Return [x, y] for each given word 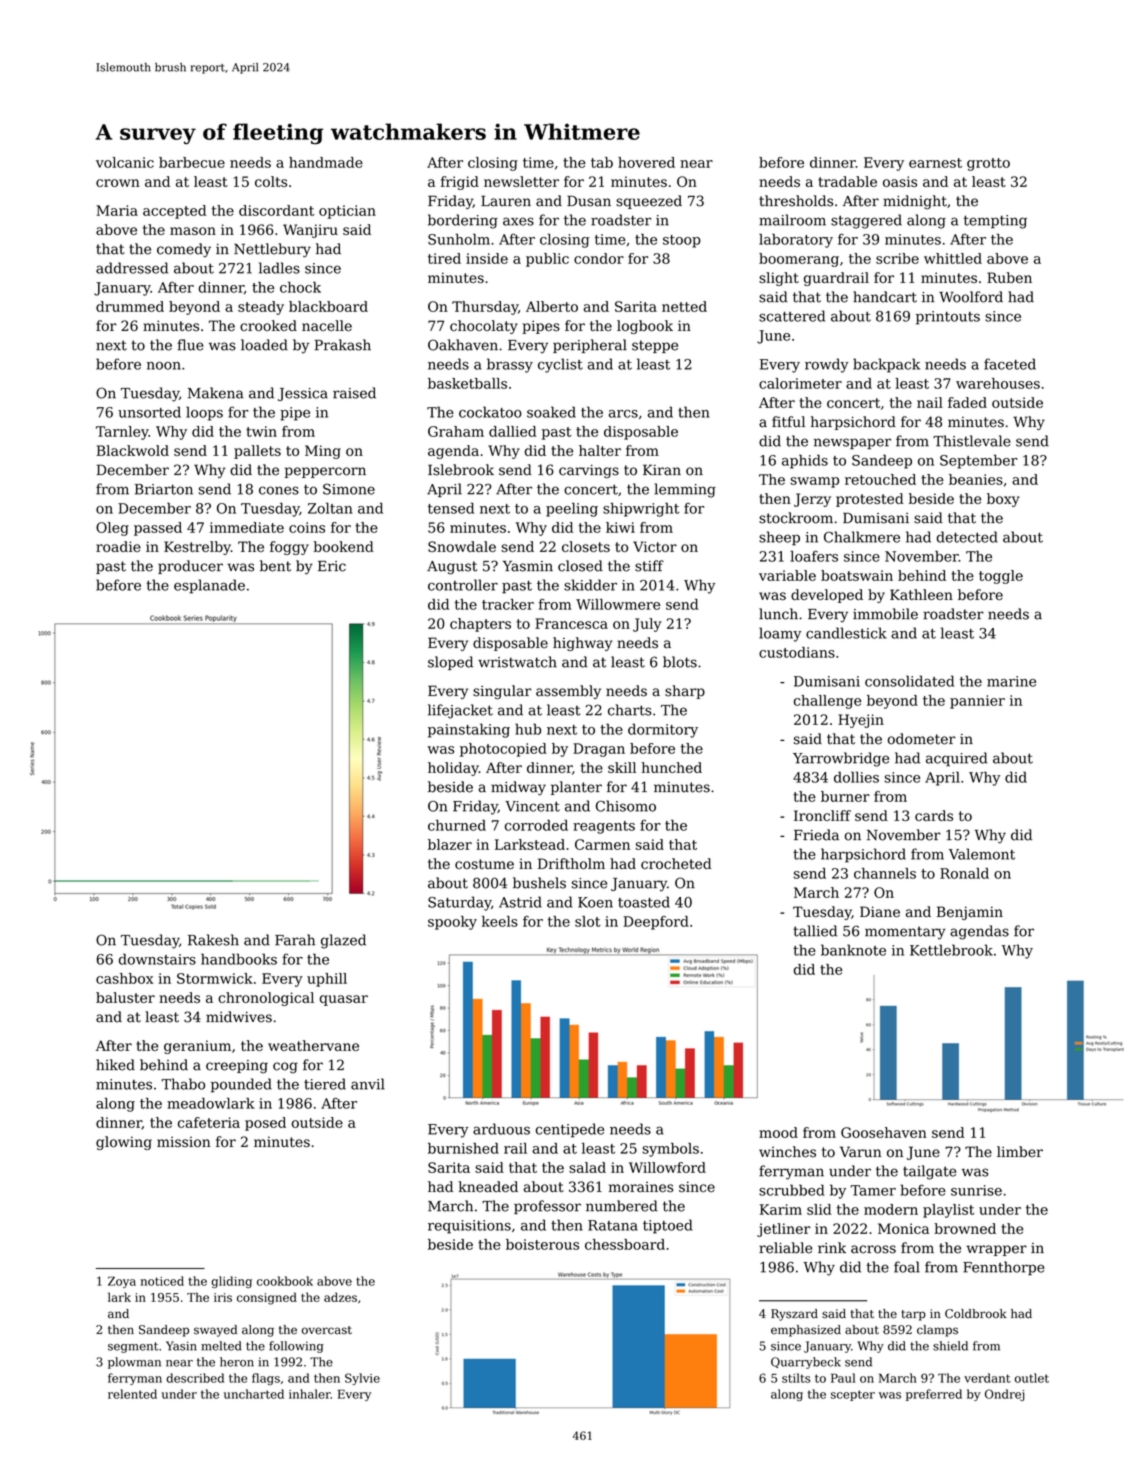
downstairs [157, 959]
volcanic [125, 162]
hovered [646, 162]
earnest [935, 163]
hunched [672, 767]
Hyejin [861, 721]
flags [266, 1379]
